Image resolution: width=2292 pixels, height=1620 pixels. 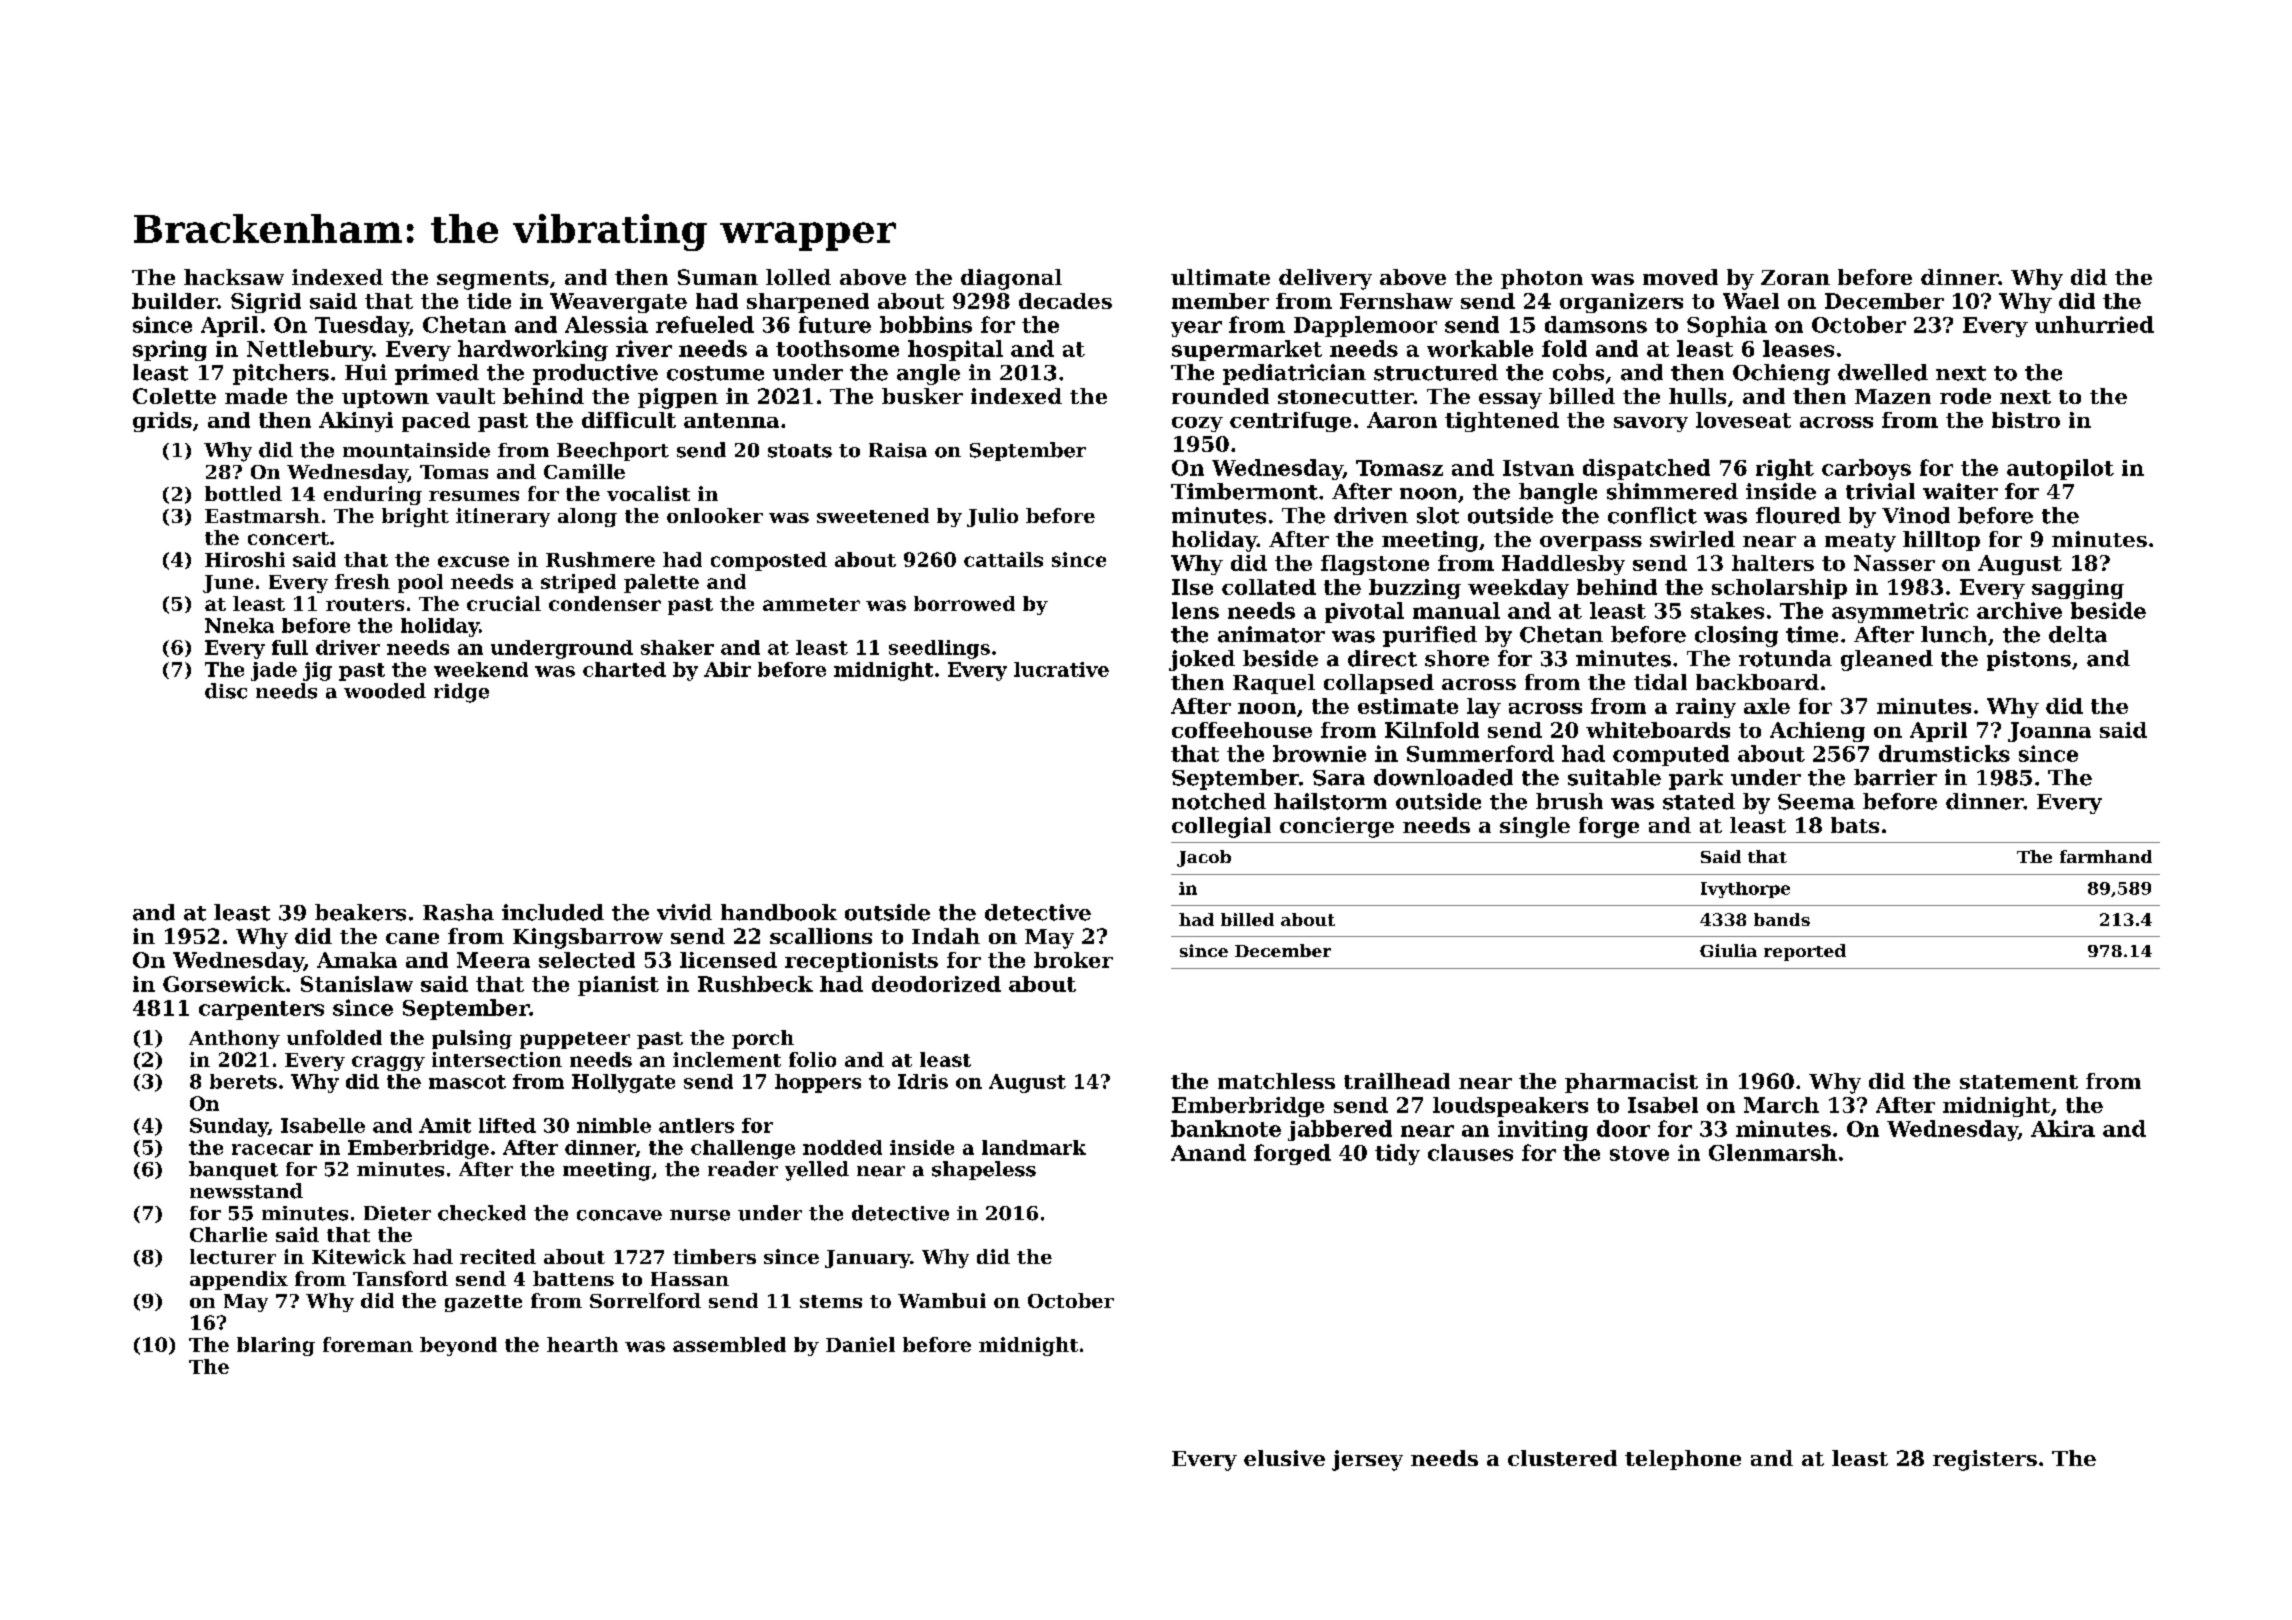 I want to click on beyond, so click(x=458, y=1346).
